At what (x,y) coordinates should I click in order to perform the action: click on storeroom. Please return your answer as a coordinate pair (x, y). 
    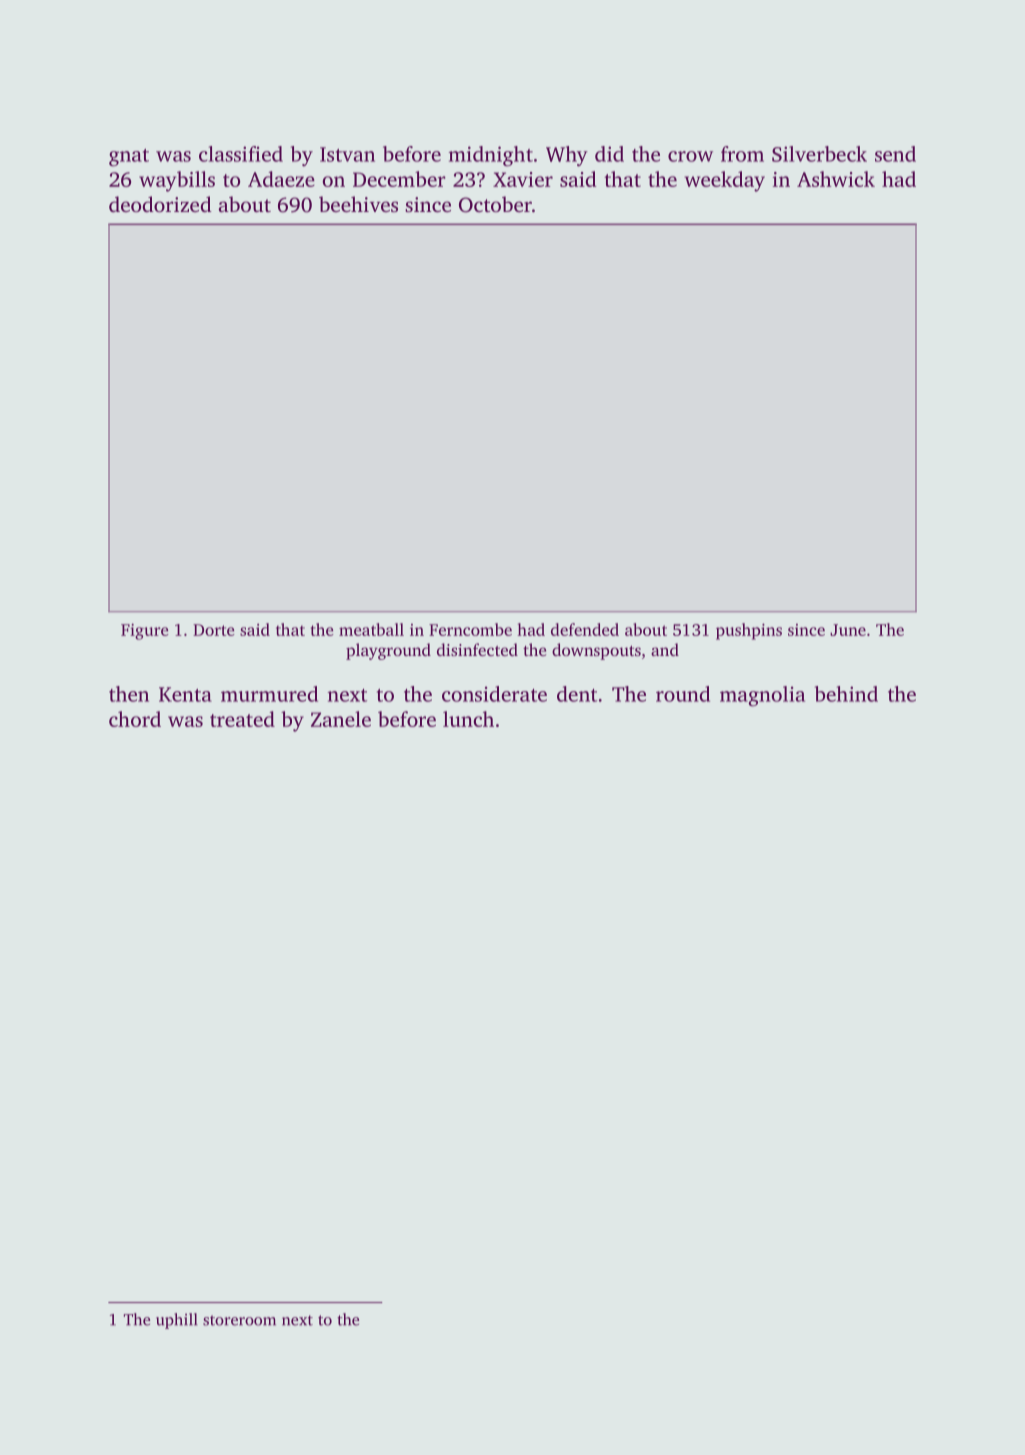
    Looking at the image, I should click on (239, 1320).
